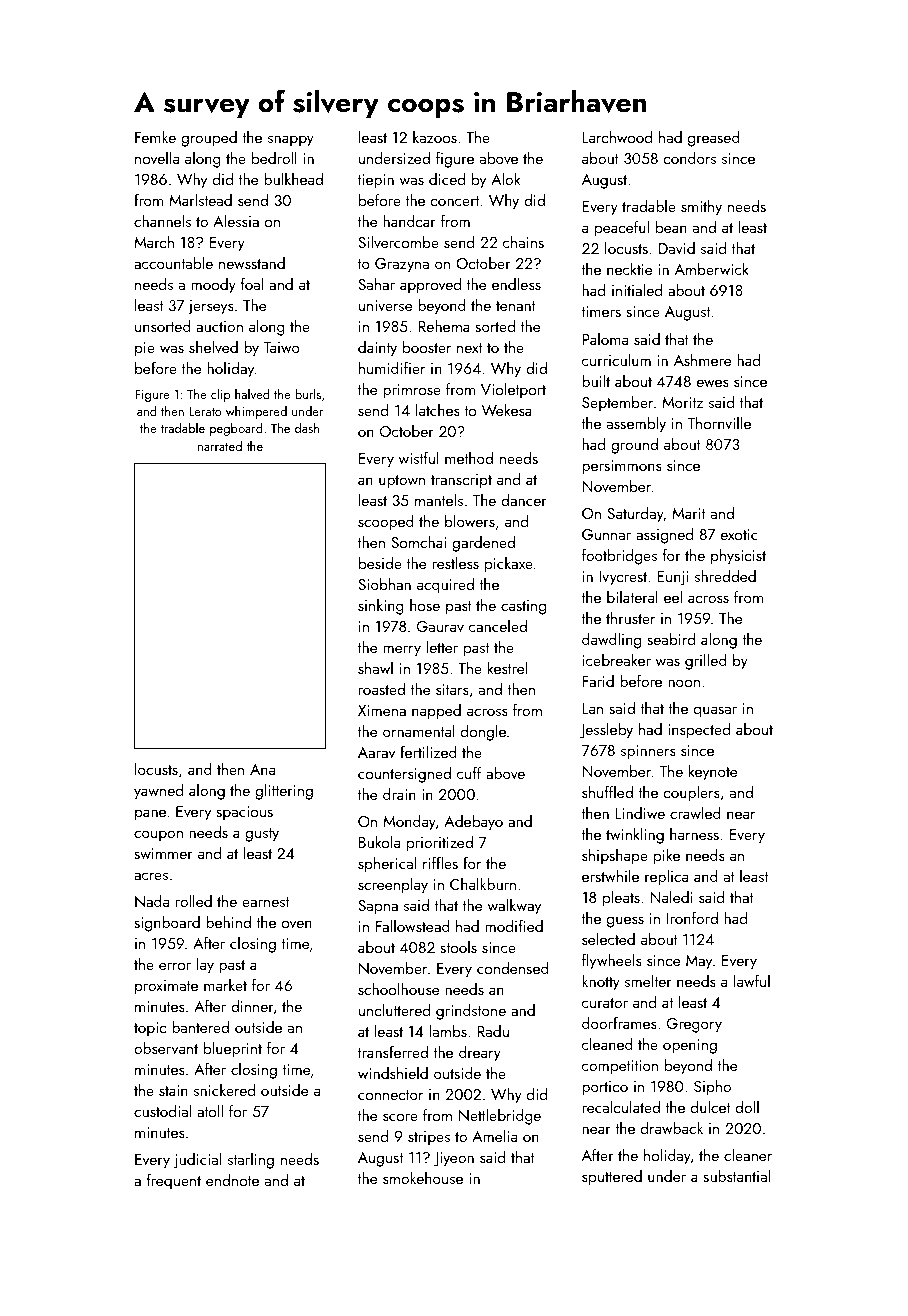  I want to click on Somchai, so click(418, 542).
